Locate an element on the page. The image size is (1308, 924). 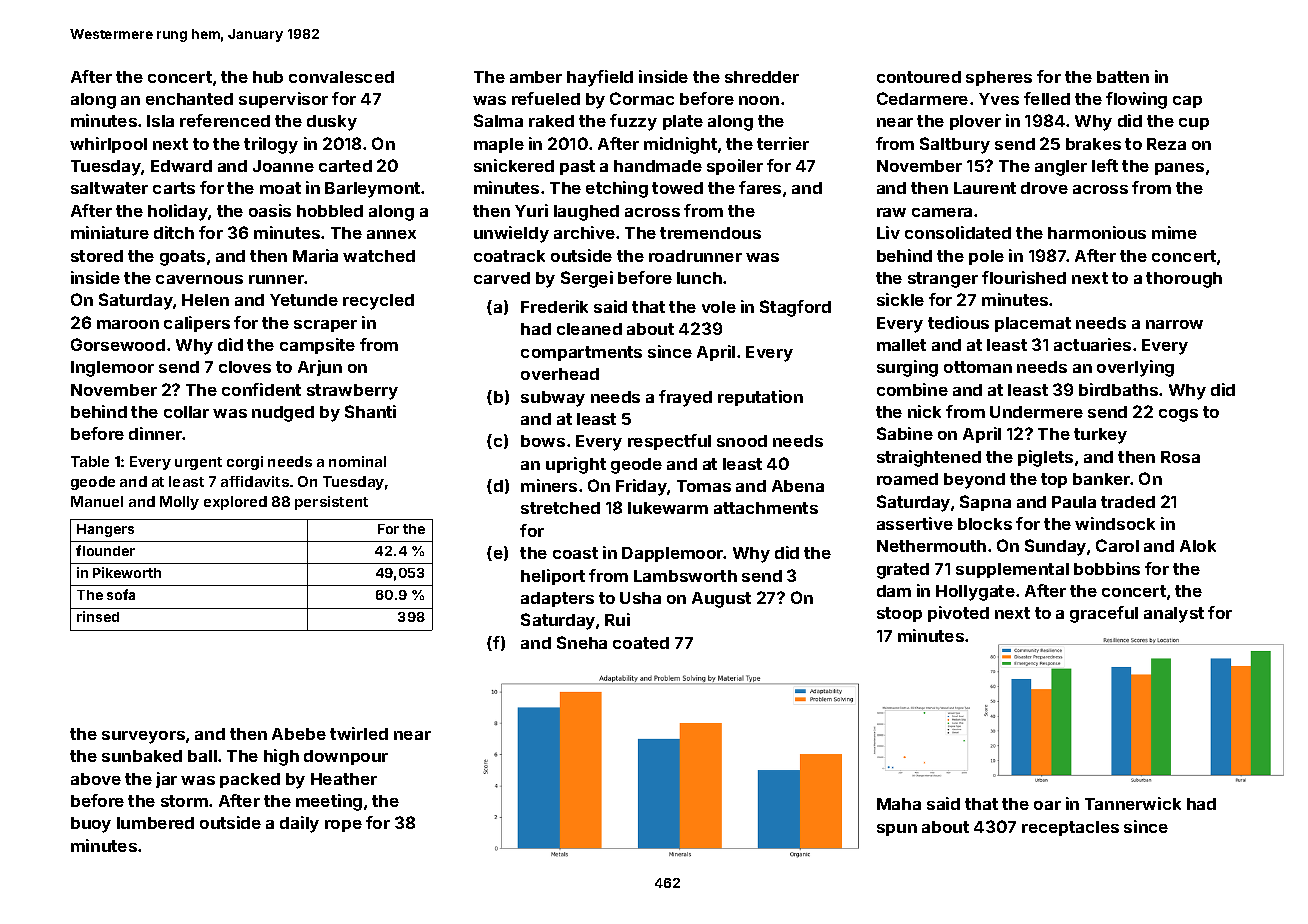
Hangers is located at coordinates (105, 530).
